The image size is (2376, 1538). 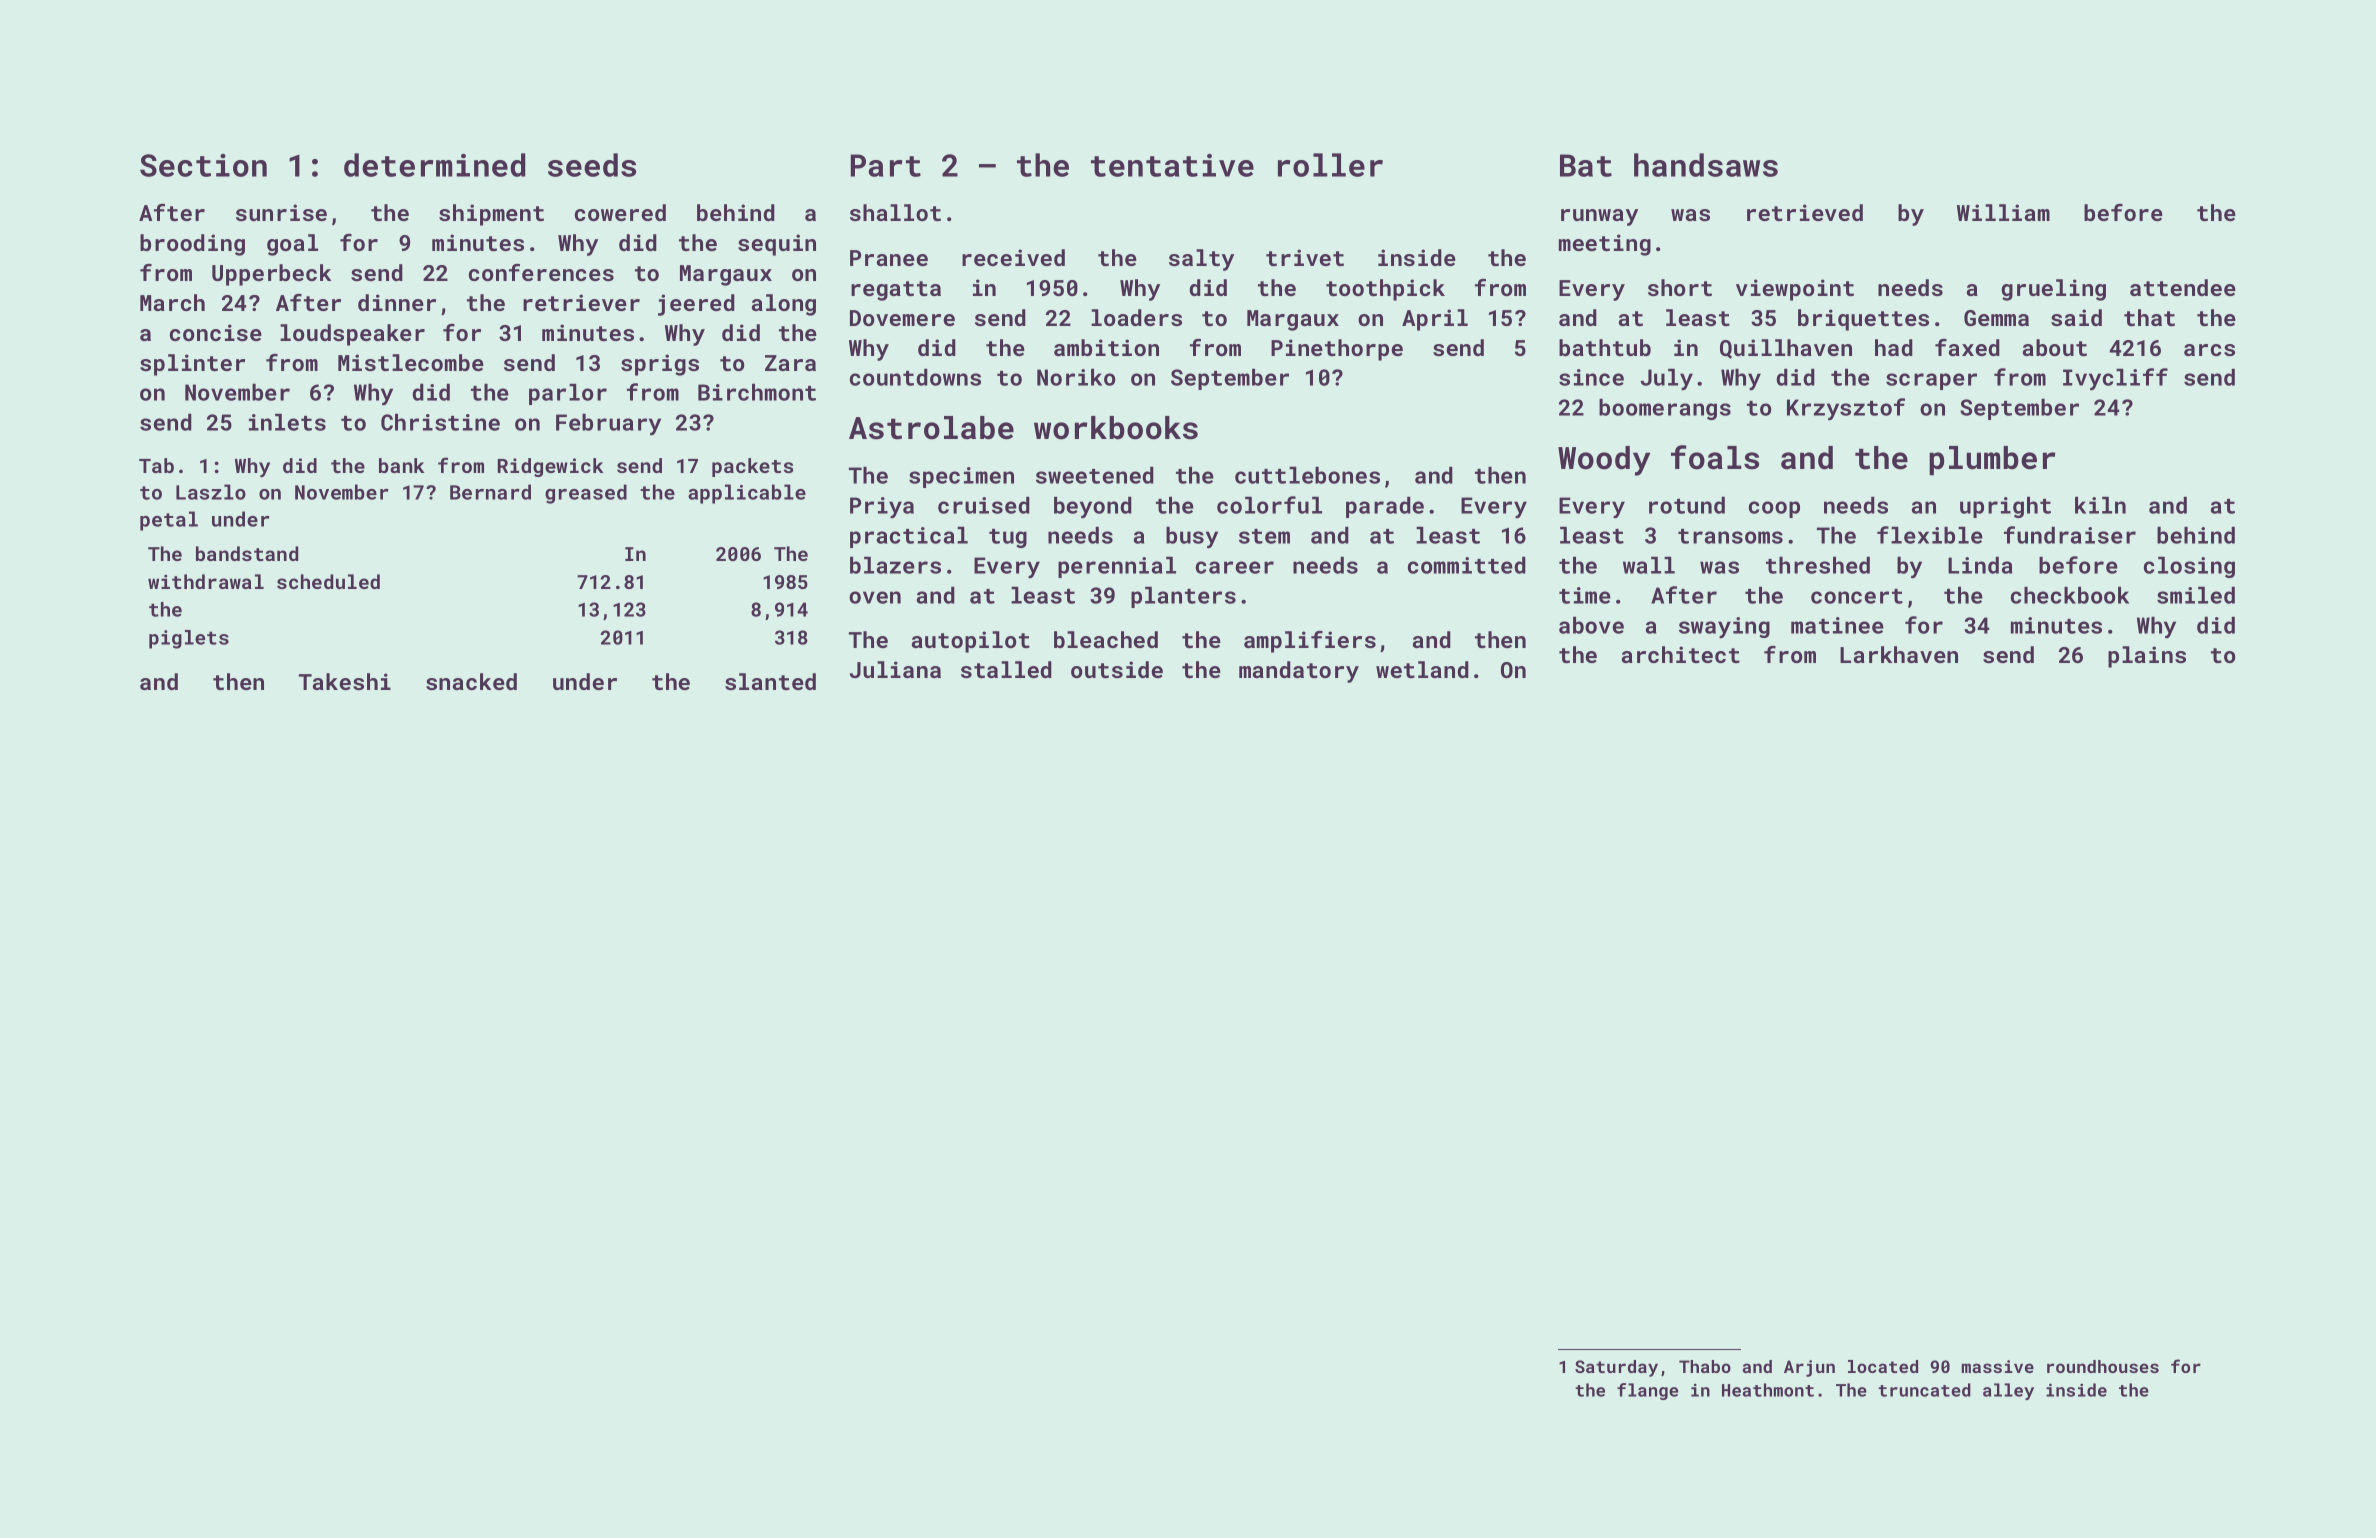 What do you see at coordinates (1998, 1366) in the page?
I see `massive` at bounding box center [1998, 1366].
